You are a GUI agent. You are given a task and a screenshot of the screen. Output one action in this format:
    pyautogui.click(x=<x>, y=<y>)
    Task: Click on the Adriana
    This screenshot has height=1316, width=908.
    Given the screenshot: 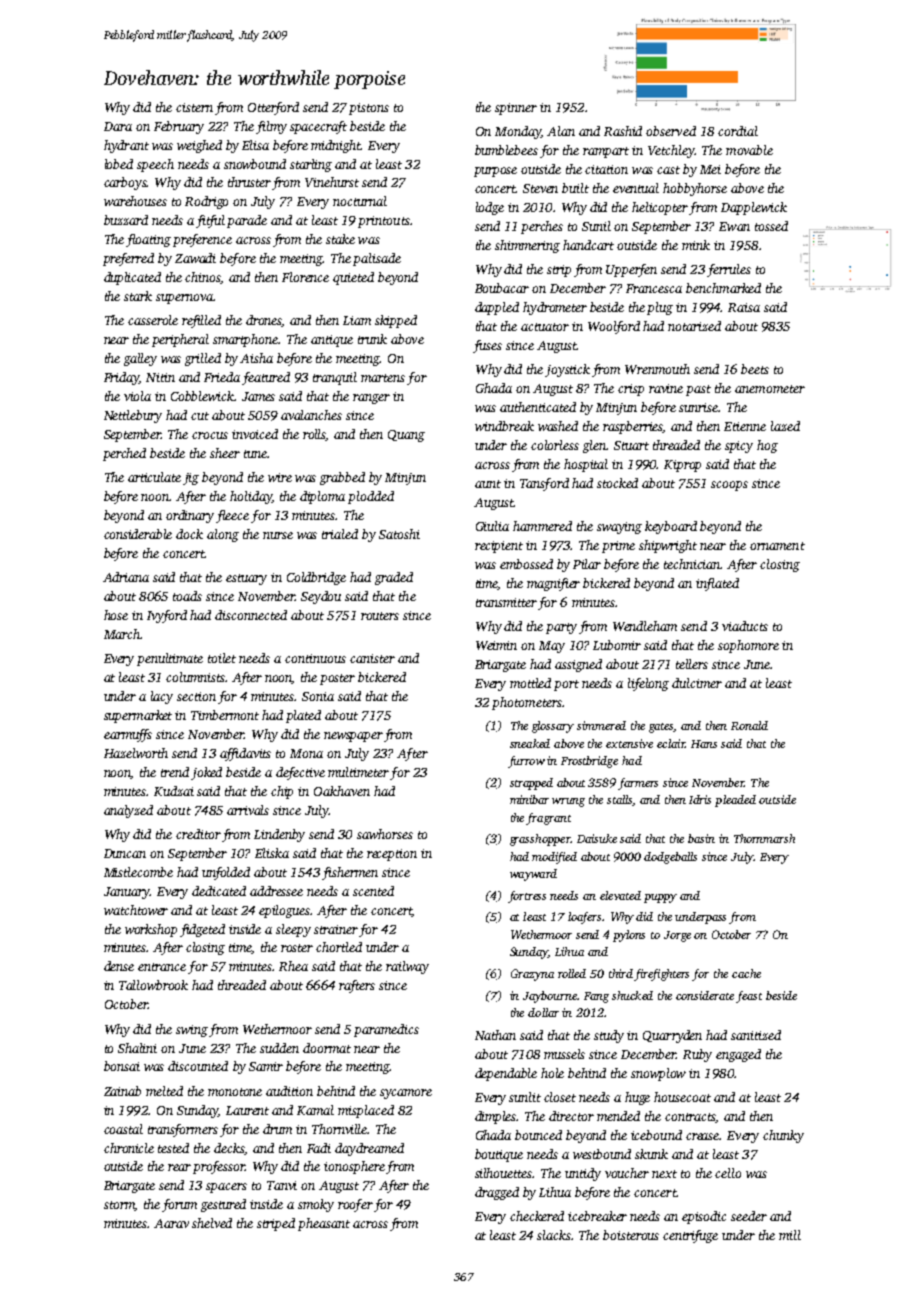 What is the action you would take?
    pyautogui.click(x=126, y=577)
